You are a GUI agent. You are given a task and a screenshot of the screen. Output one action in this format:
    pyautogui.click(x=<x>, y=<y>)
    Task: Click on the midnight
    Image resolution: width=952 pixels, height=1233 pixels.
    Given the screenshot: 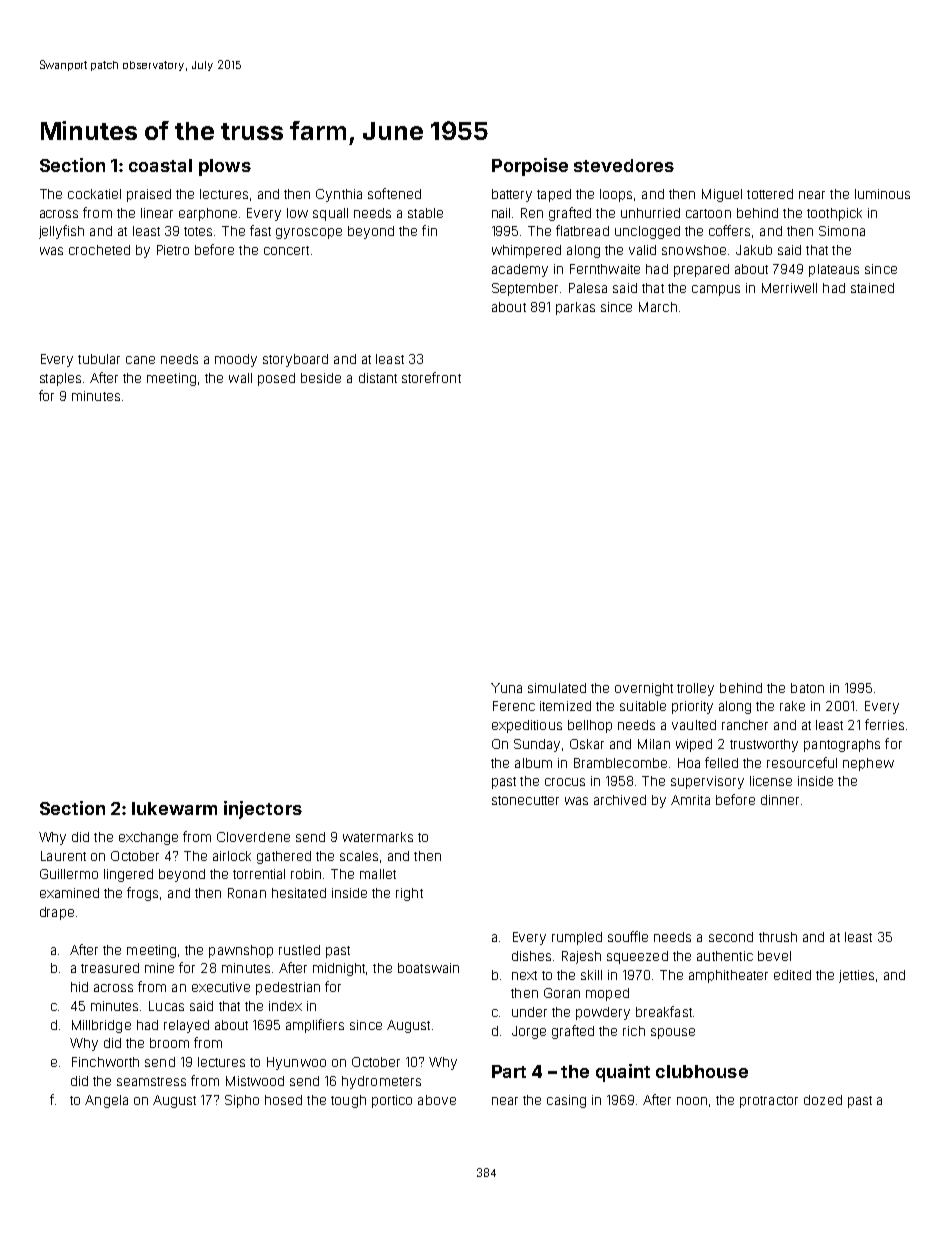 What is the action you would take?
    pyautogui.click(x=339, y=969)
